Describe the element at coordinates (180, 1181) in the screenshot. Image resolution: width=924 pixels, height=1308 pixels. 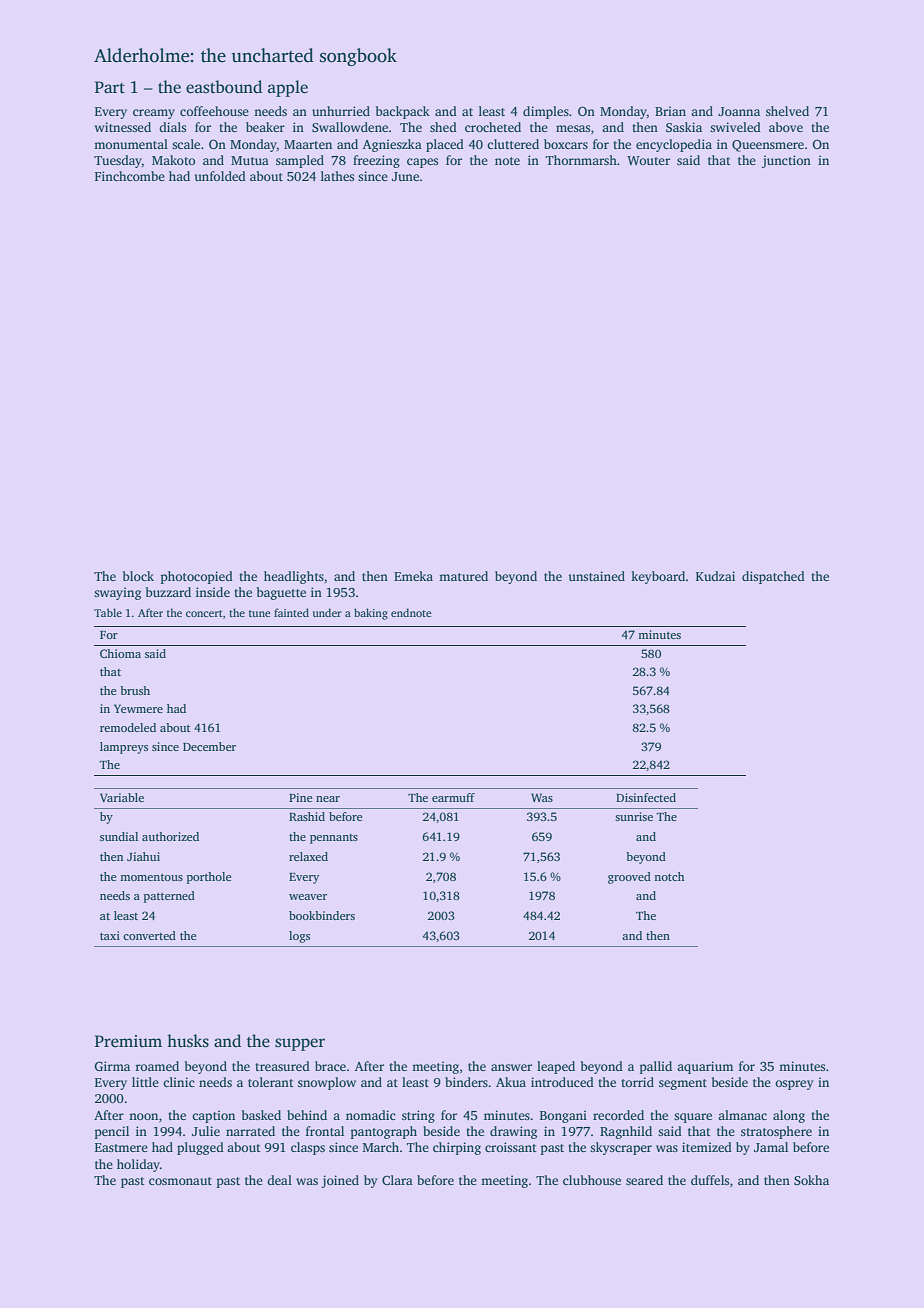
I see `cosmonaut` at that location.
